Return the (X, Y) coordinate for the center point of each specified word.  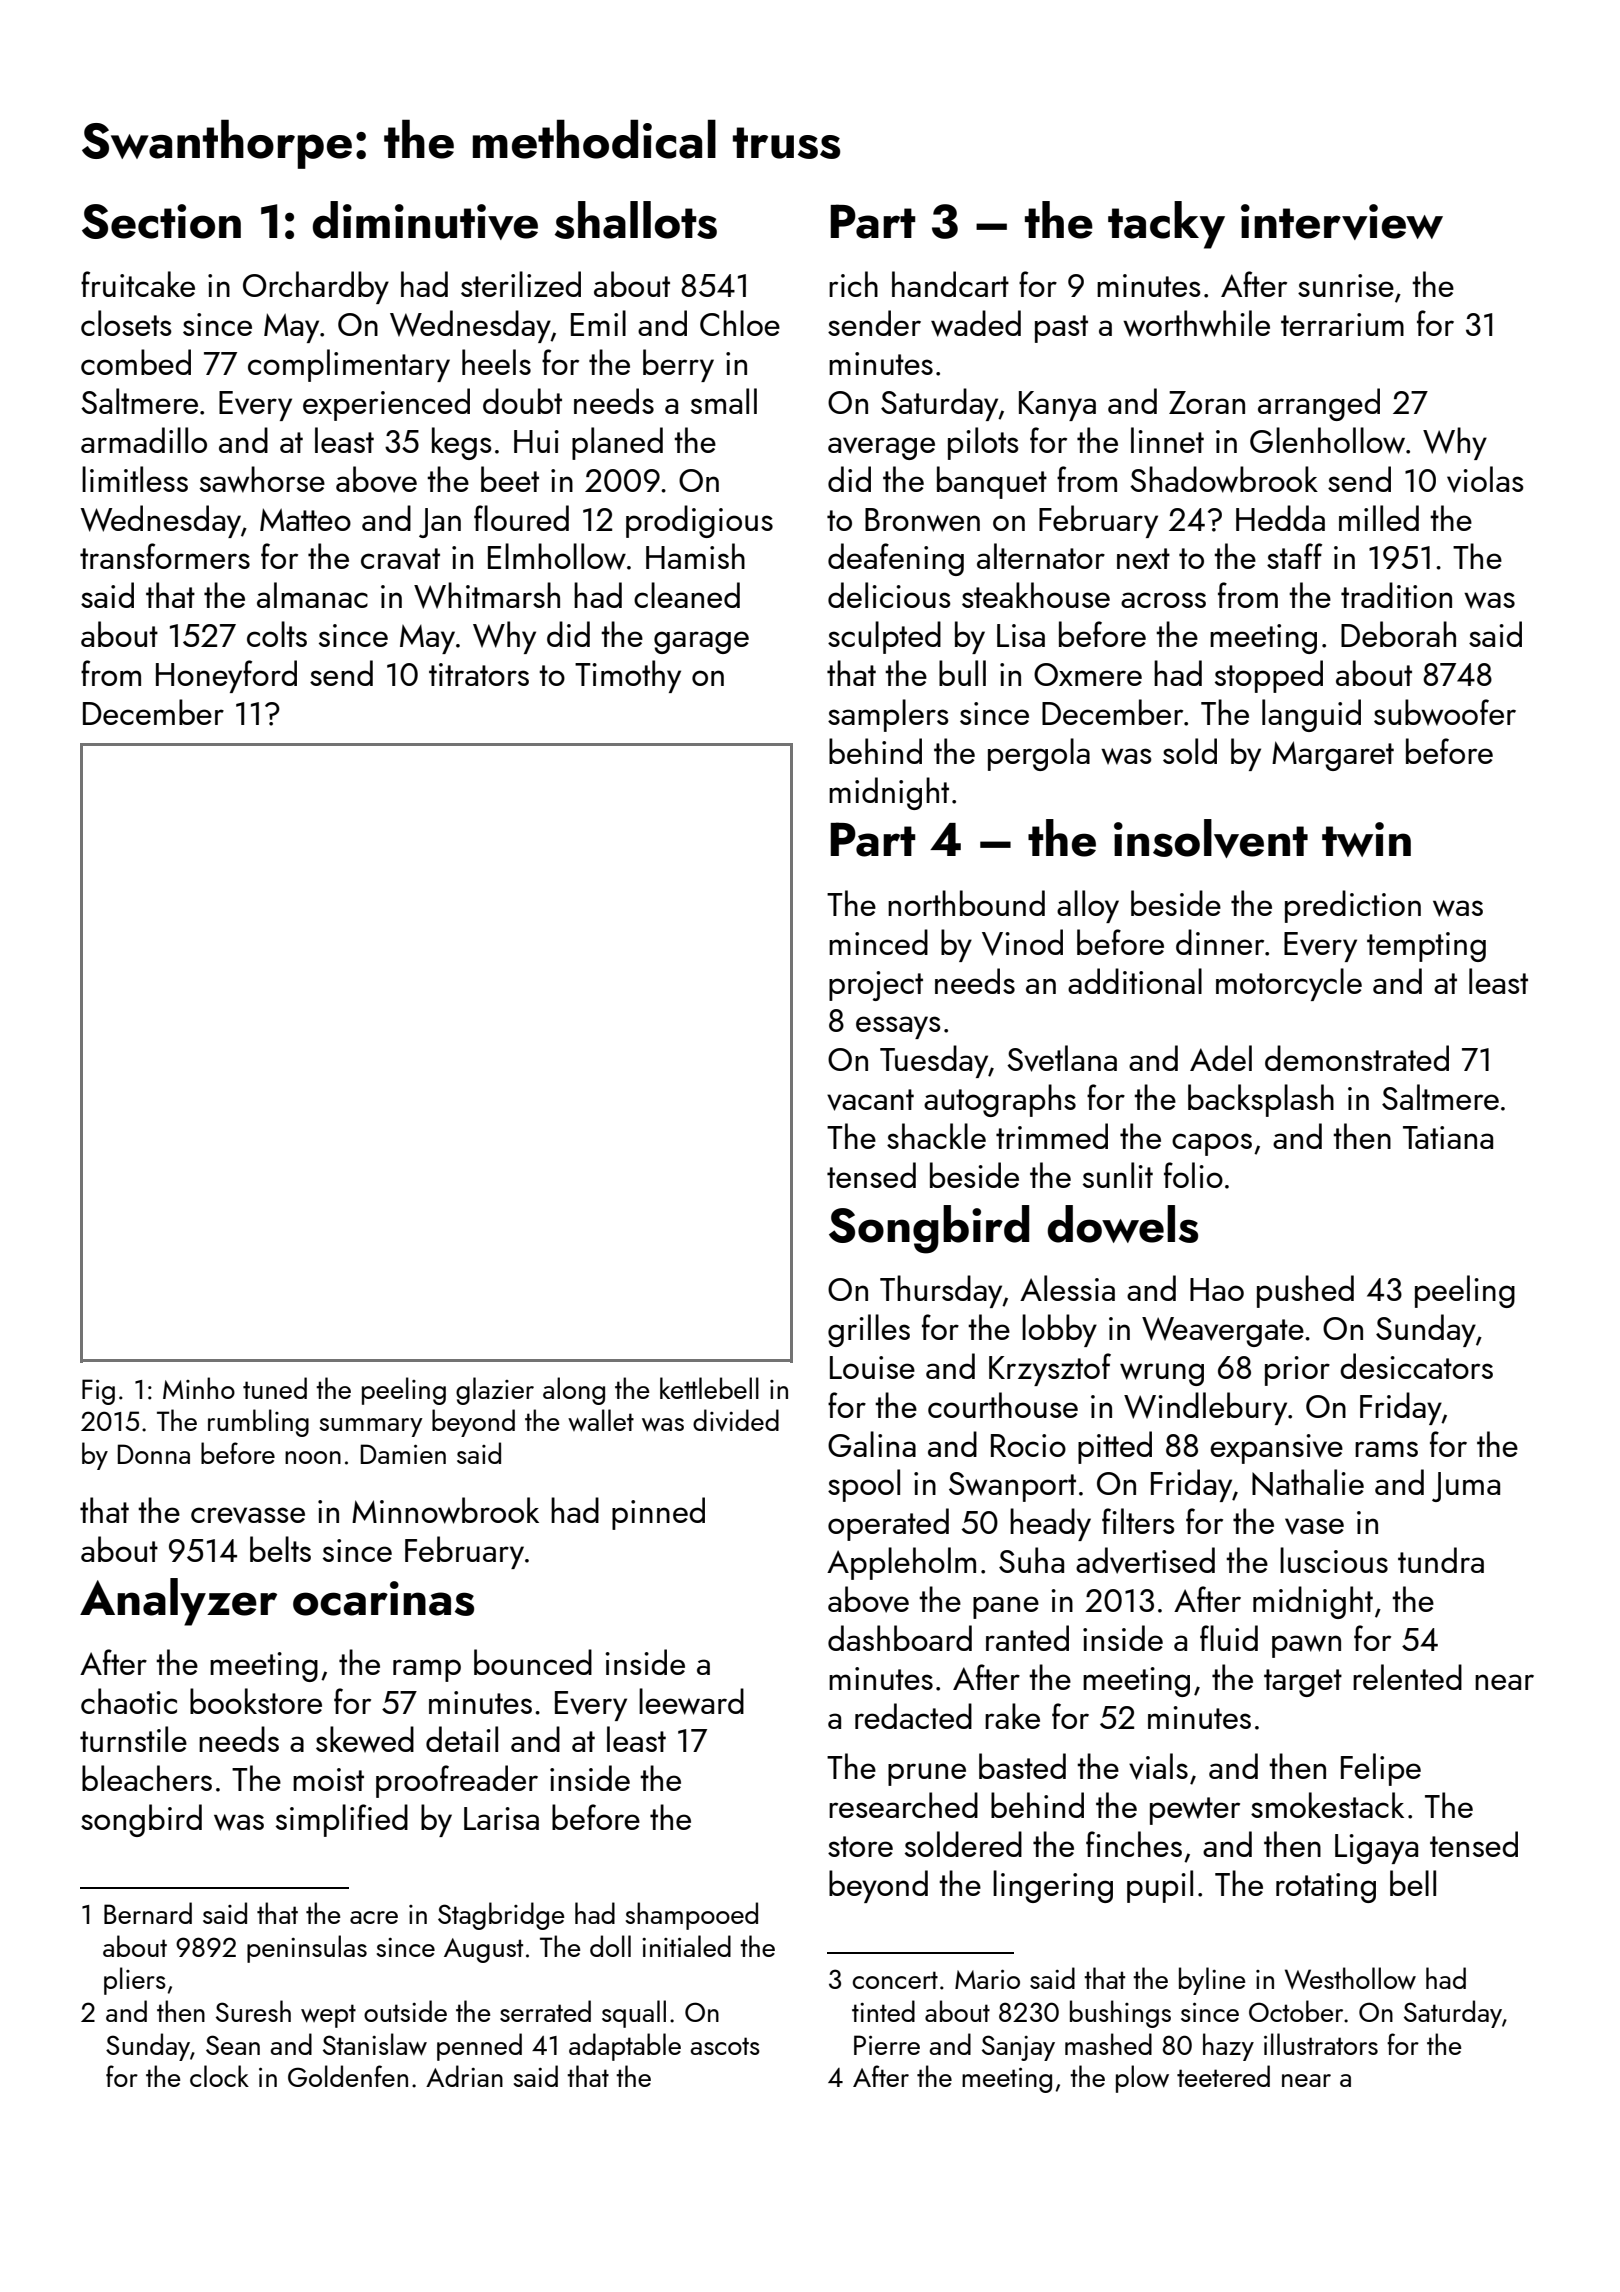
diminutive (425, 220)
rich (853, 284)
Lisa (1021, 635)
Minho (199, 1388)
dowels (1123, 1224)
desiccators (1416, 1366)
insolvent (1211, 838)
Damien (403, 1454)
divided (736, 1420)
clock (219, 2076)
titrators (479, 674)
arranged (1319, 404)
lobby (1059, 1330)
